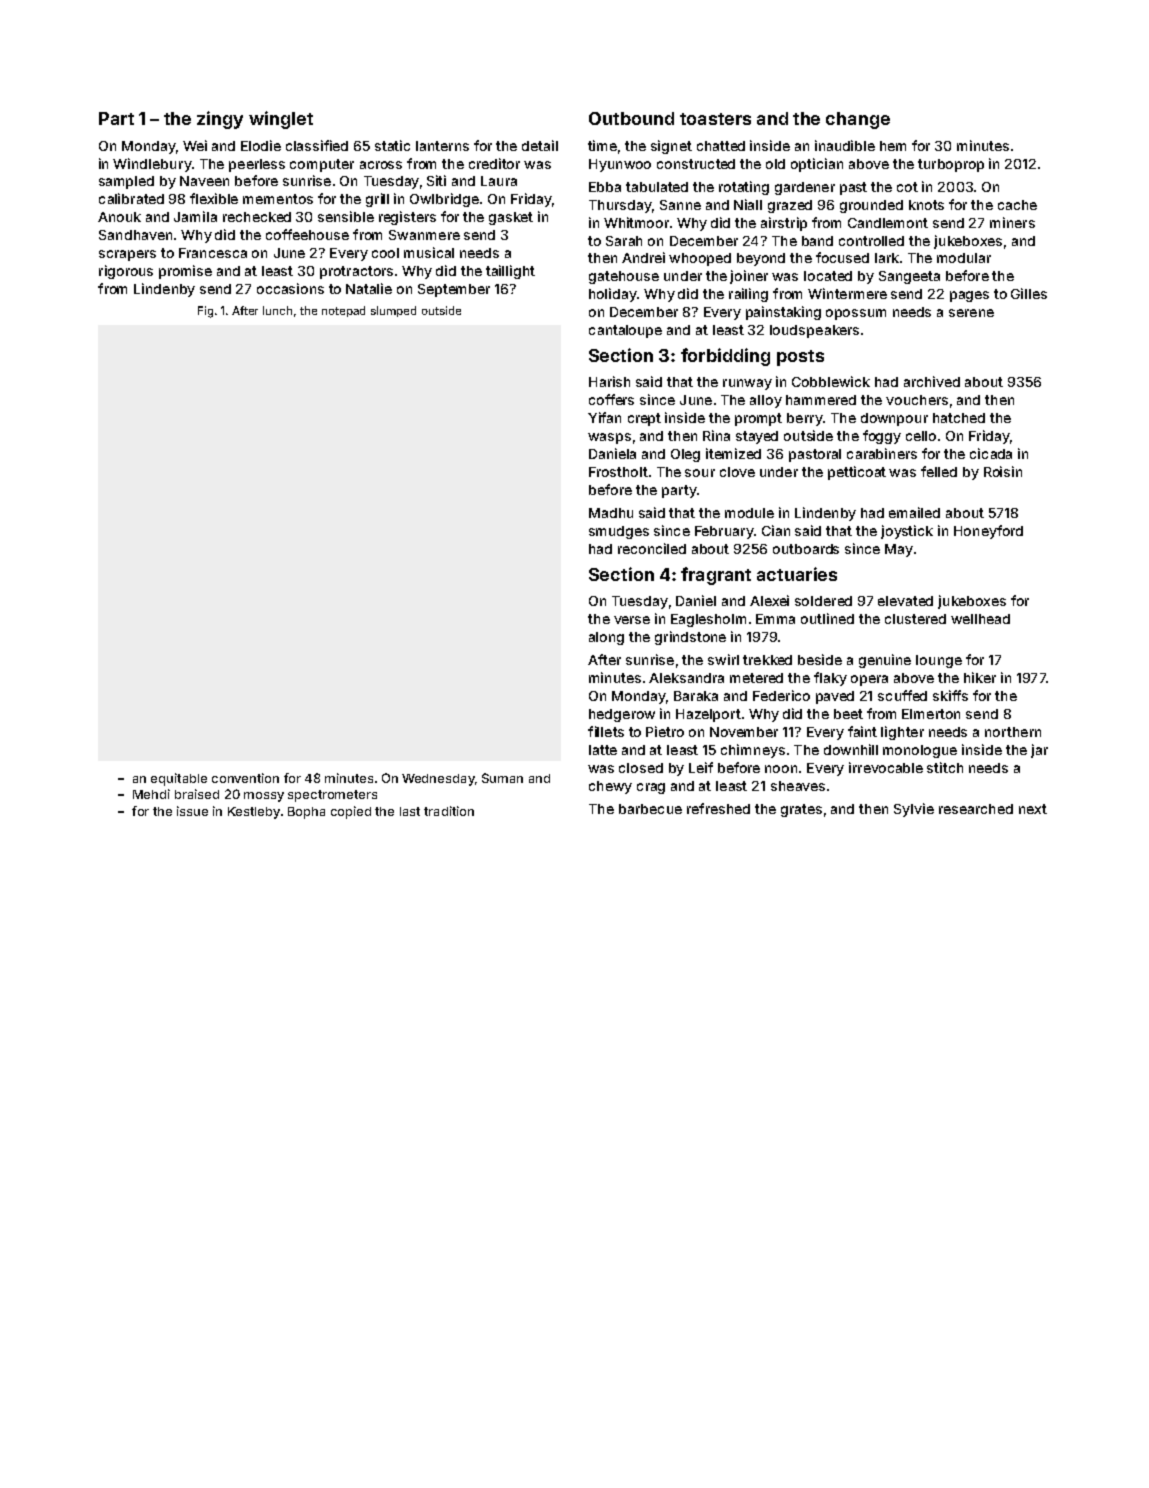  Describe the element at coordinates (971, 313) in the screenshot. I see `serene` at that location.
